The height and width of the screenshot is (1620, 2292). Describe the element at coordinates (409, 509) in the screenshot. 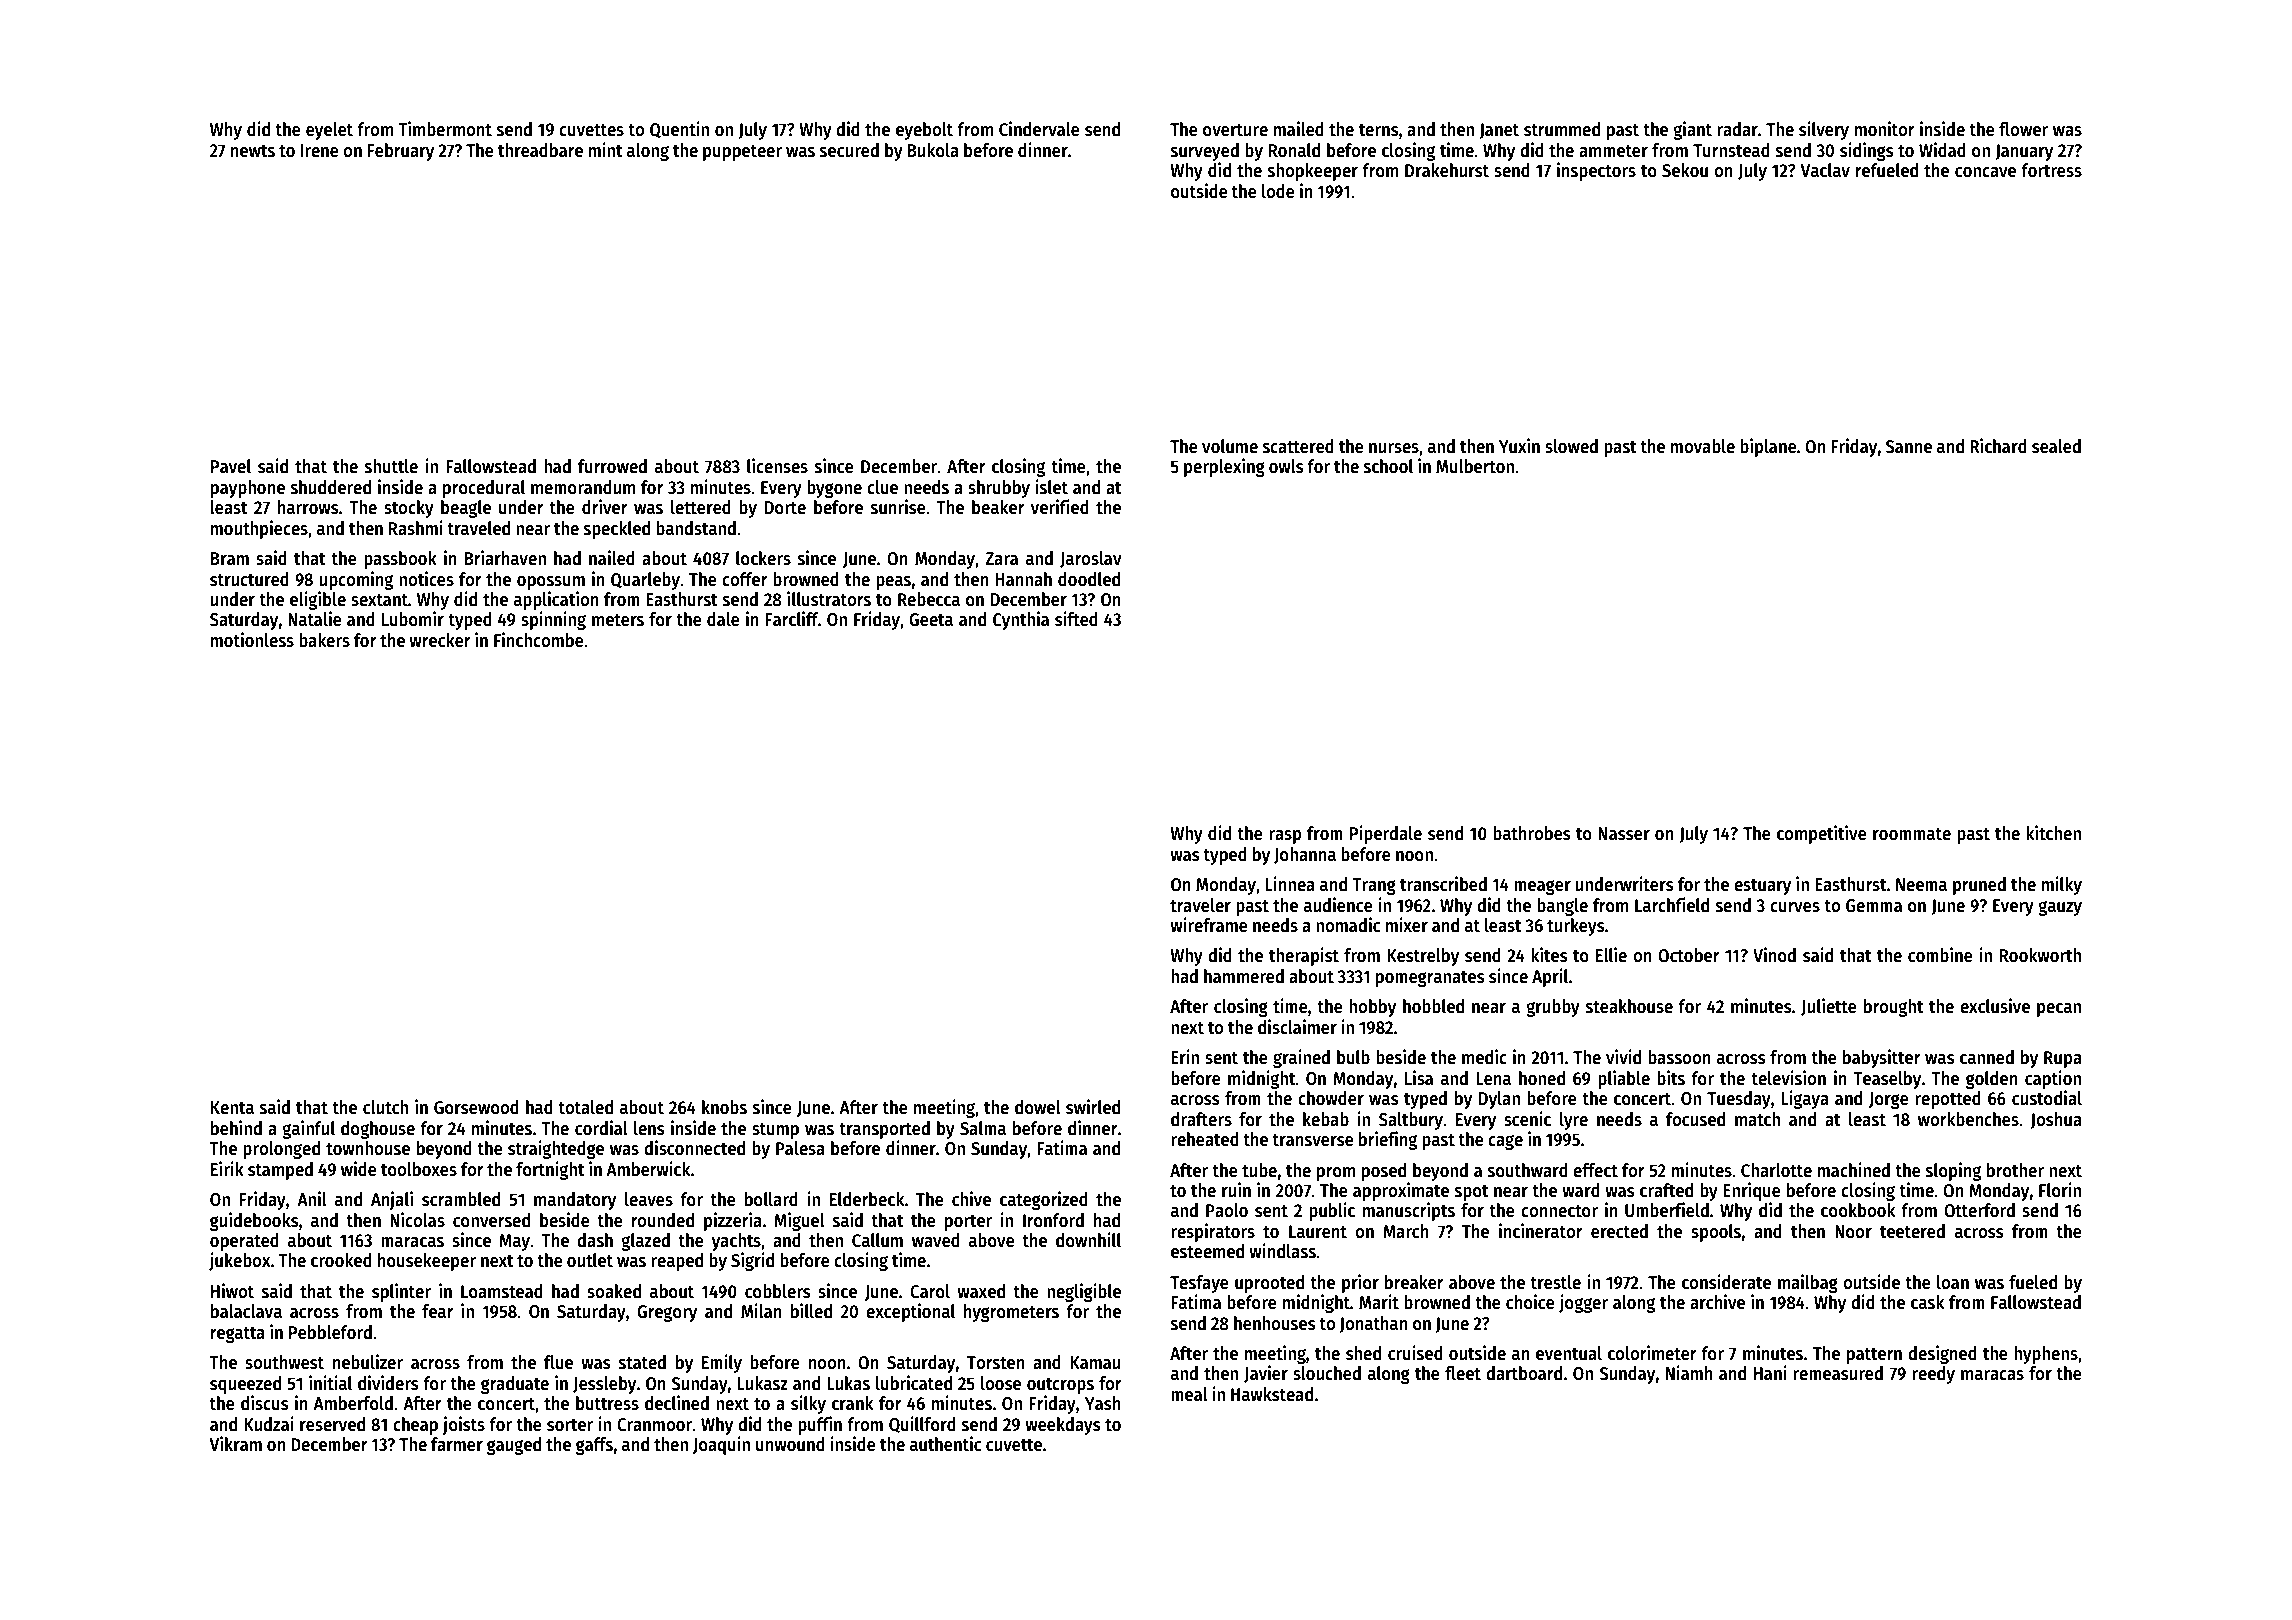

I see `stocky` at that location.
